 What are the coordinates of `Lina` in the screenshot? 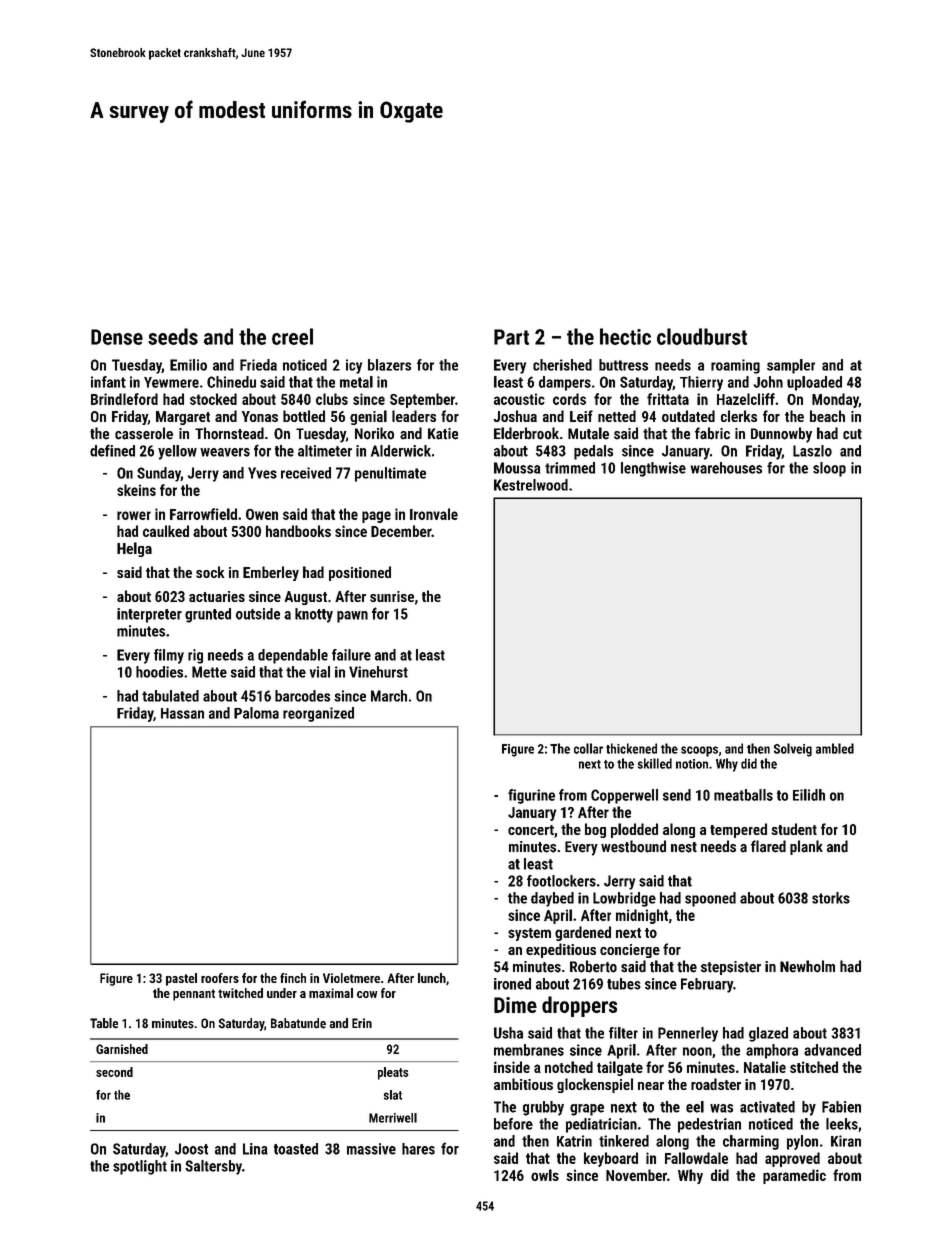 It's located at (255, 1149).
